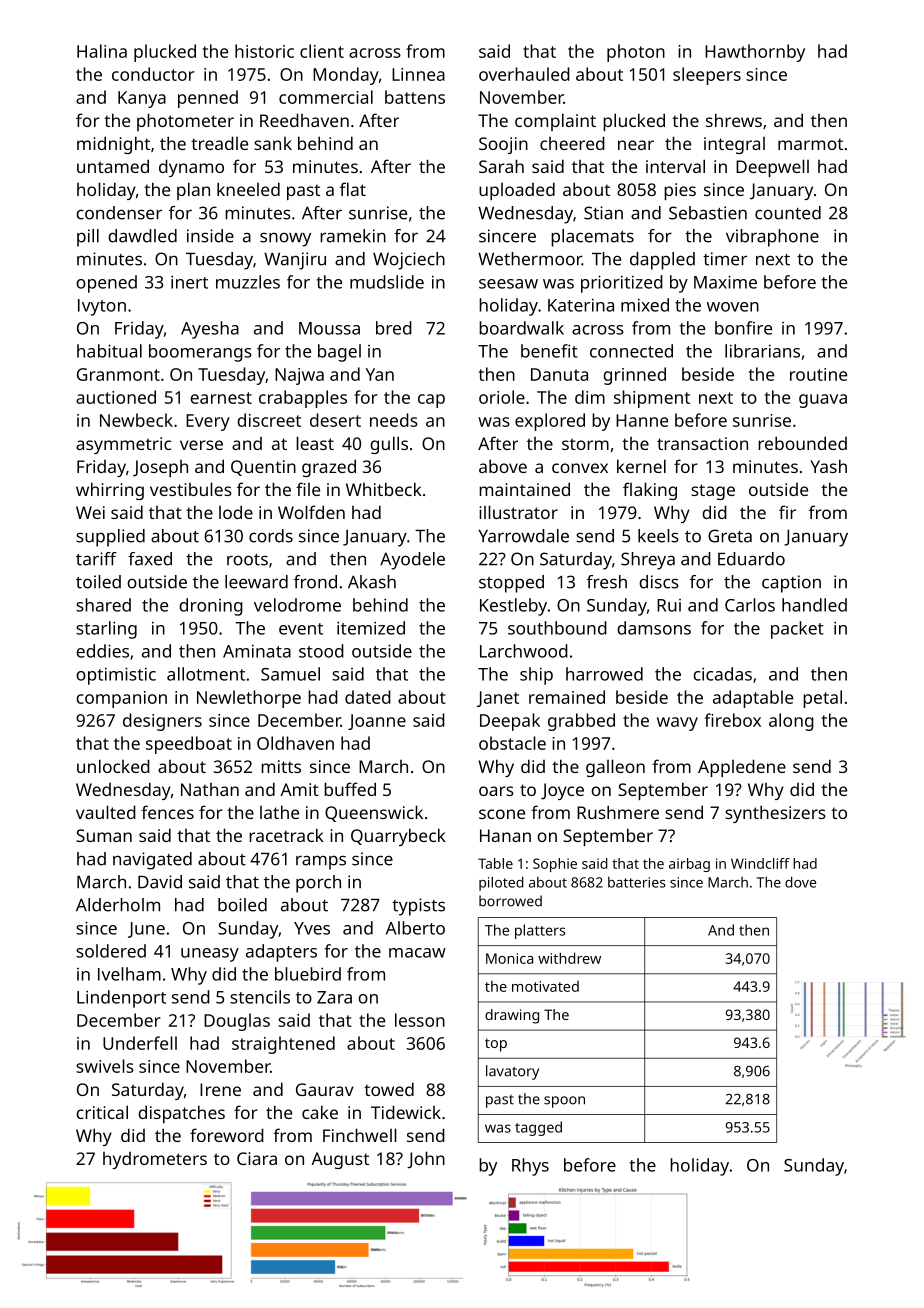 This page has width=924, height=1308. Describe the element at coordinates (102, 51) in the page. I see `Halina` at that location.
